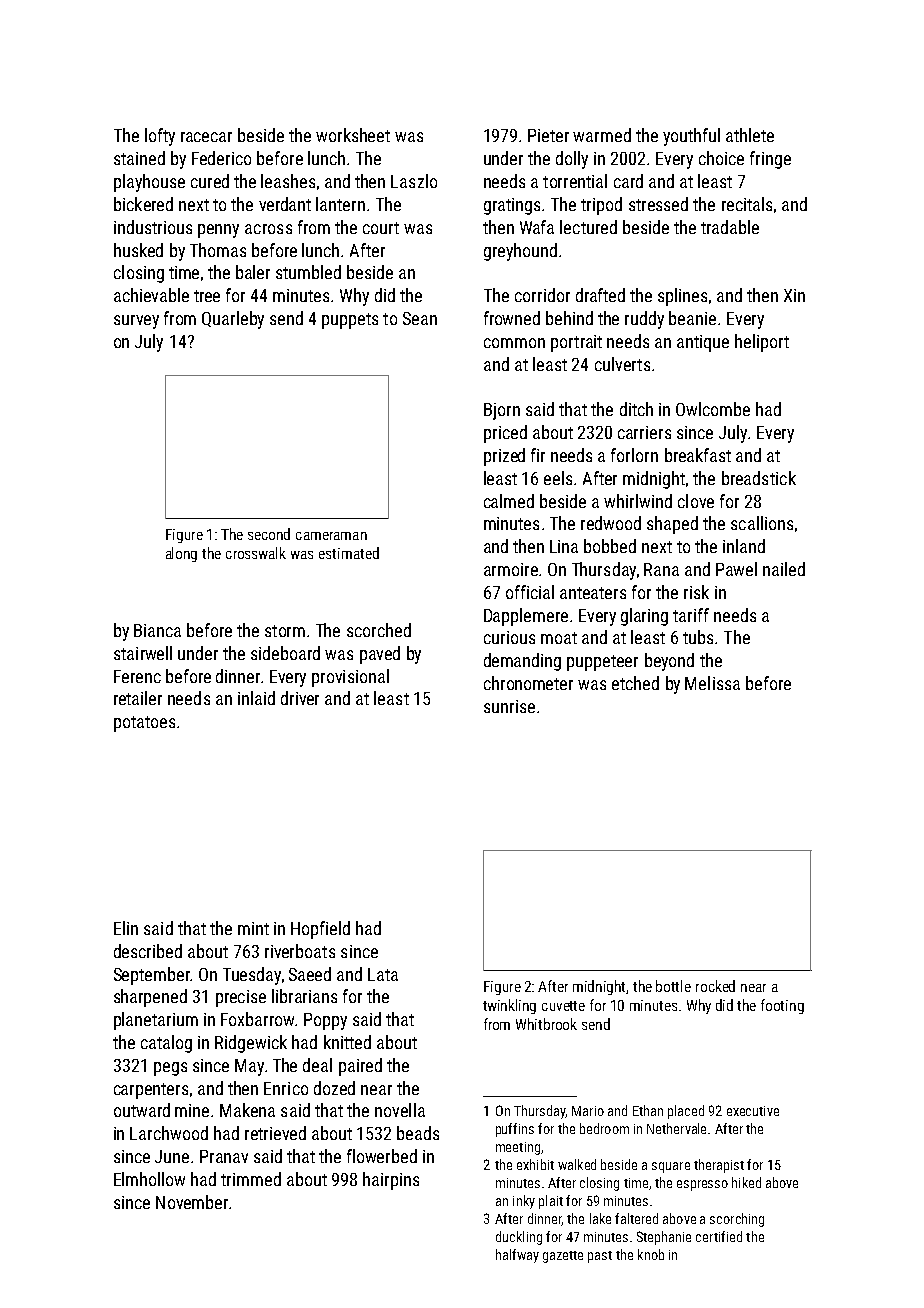 This screenshot has width=924, height=1308. What do you see at coordinates (206, 137) in the screenshot?
I see `racecar` at bounding box center [206, 137].
